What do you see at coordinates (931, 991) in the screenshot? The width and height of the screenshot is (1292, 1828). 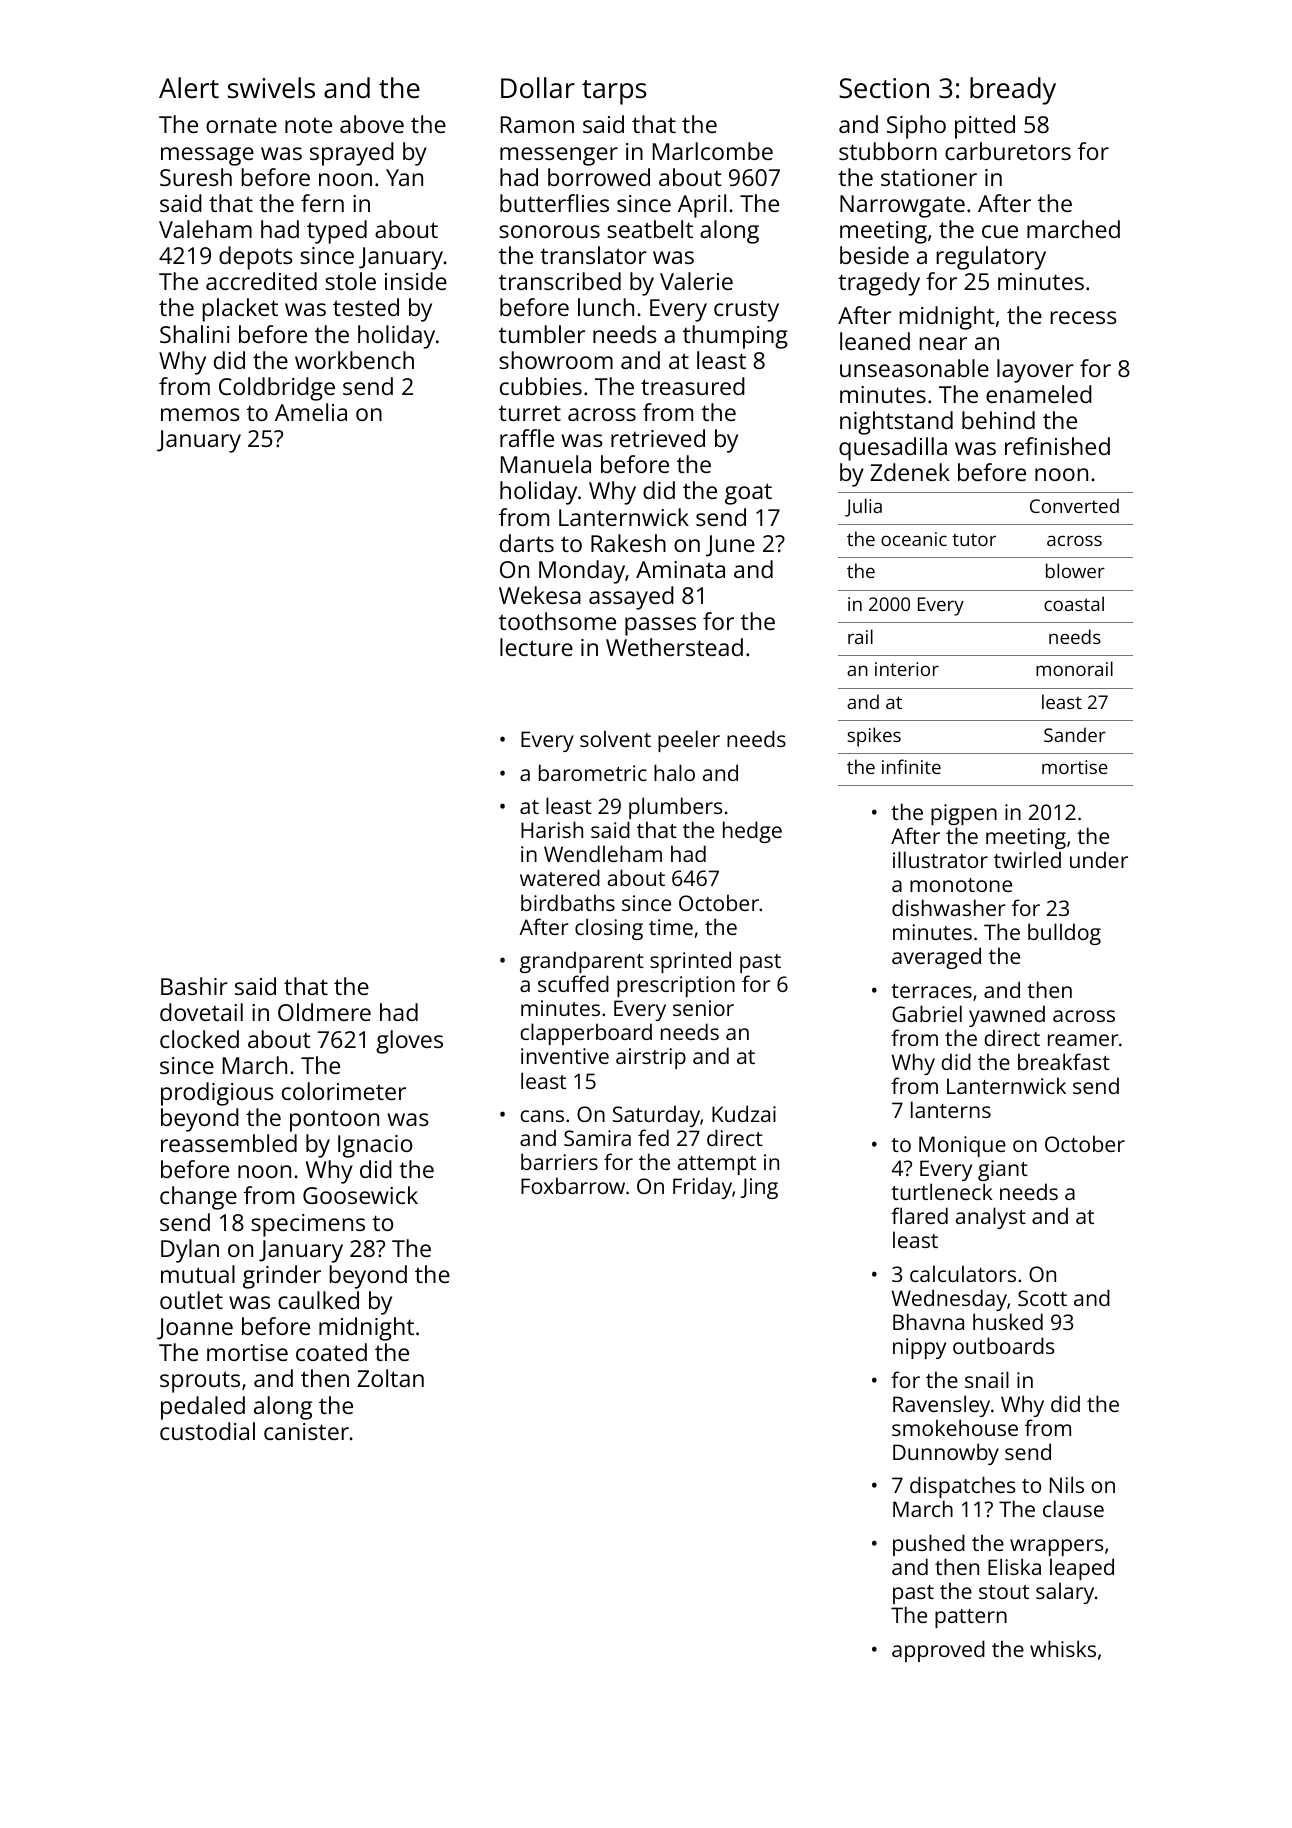 I see `terraces` at bounding box center [931, 991].
